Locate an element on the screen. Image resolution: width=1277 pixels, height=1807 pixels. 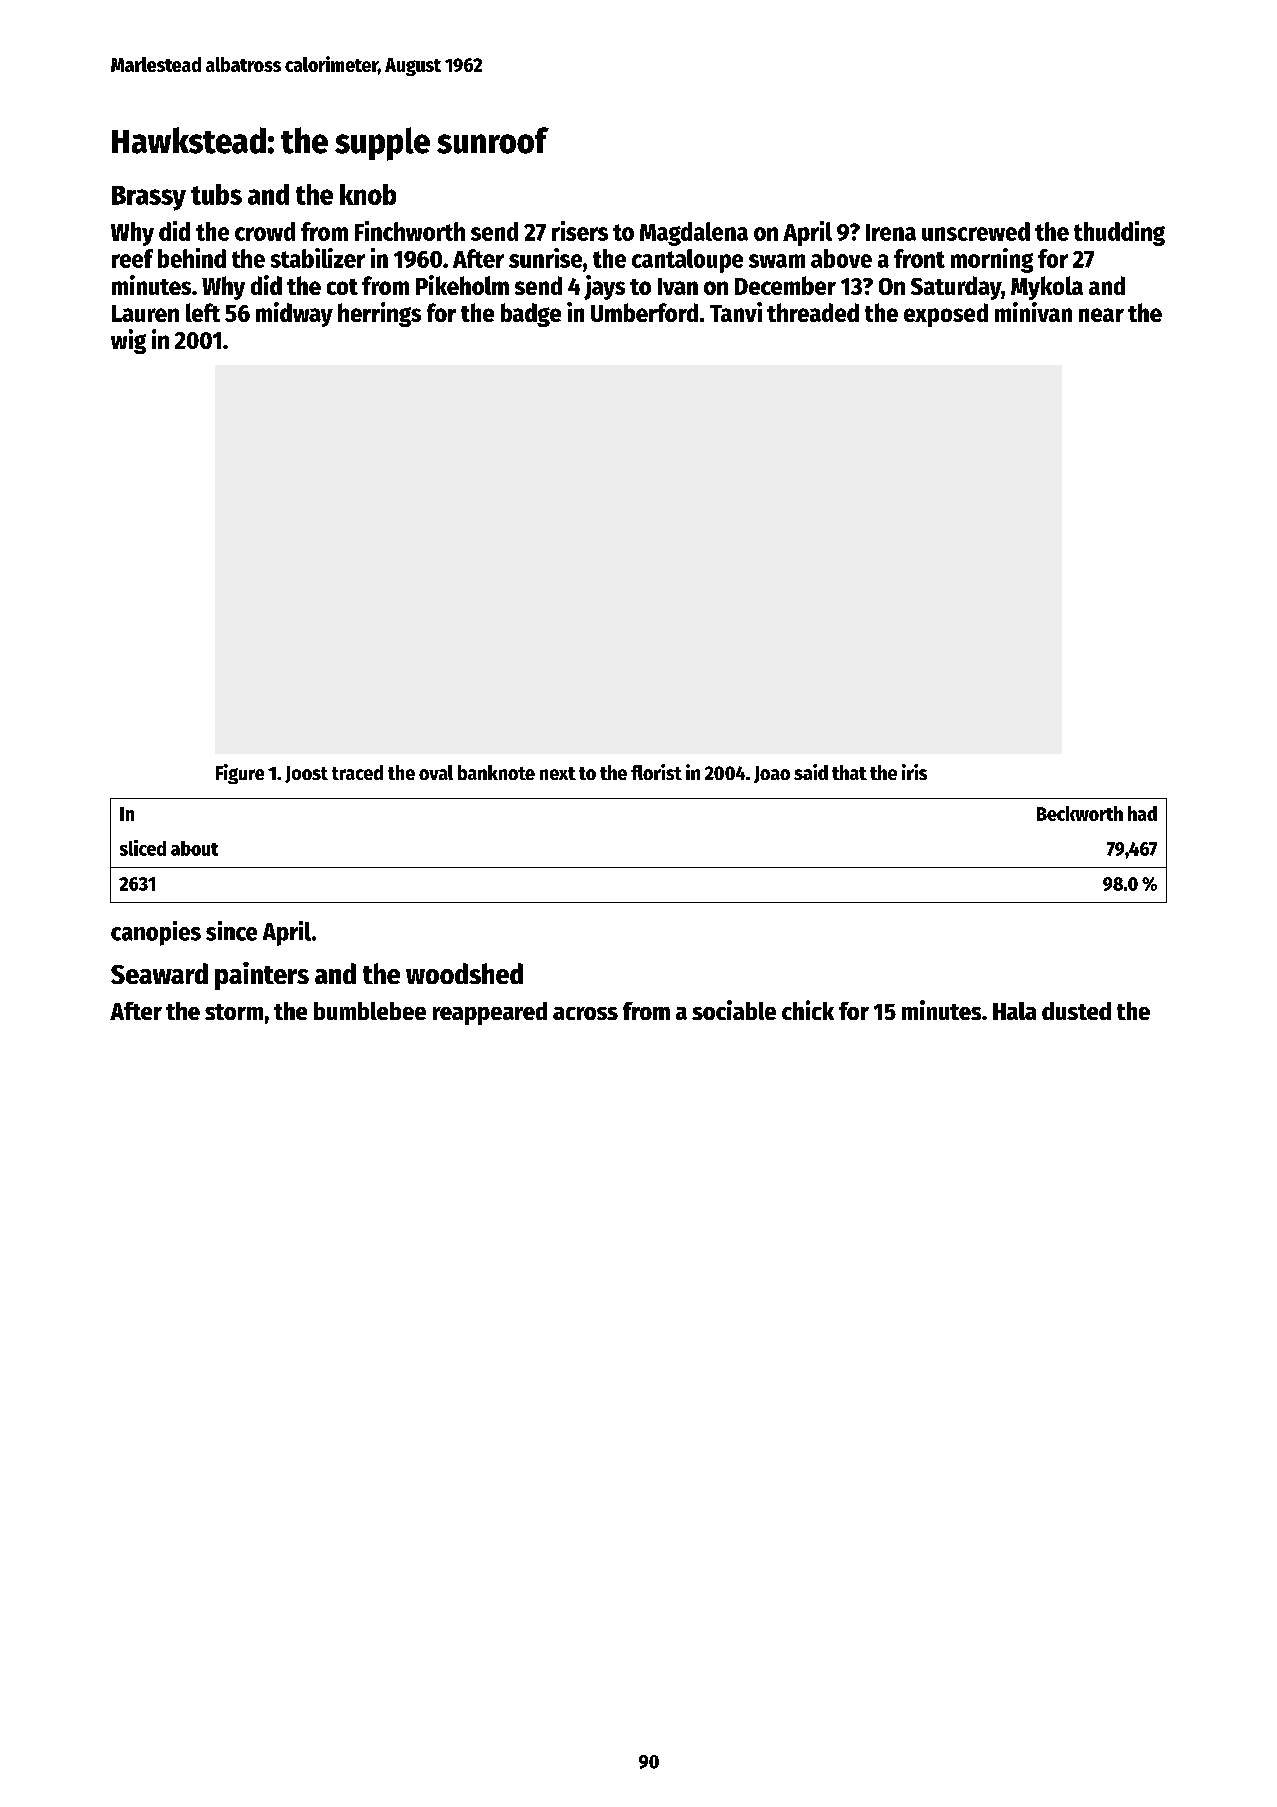
jays is located at coordinates (604, 287).
